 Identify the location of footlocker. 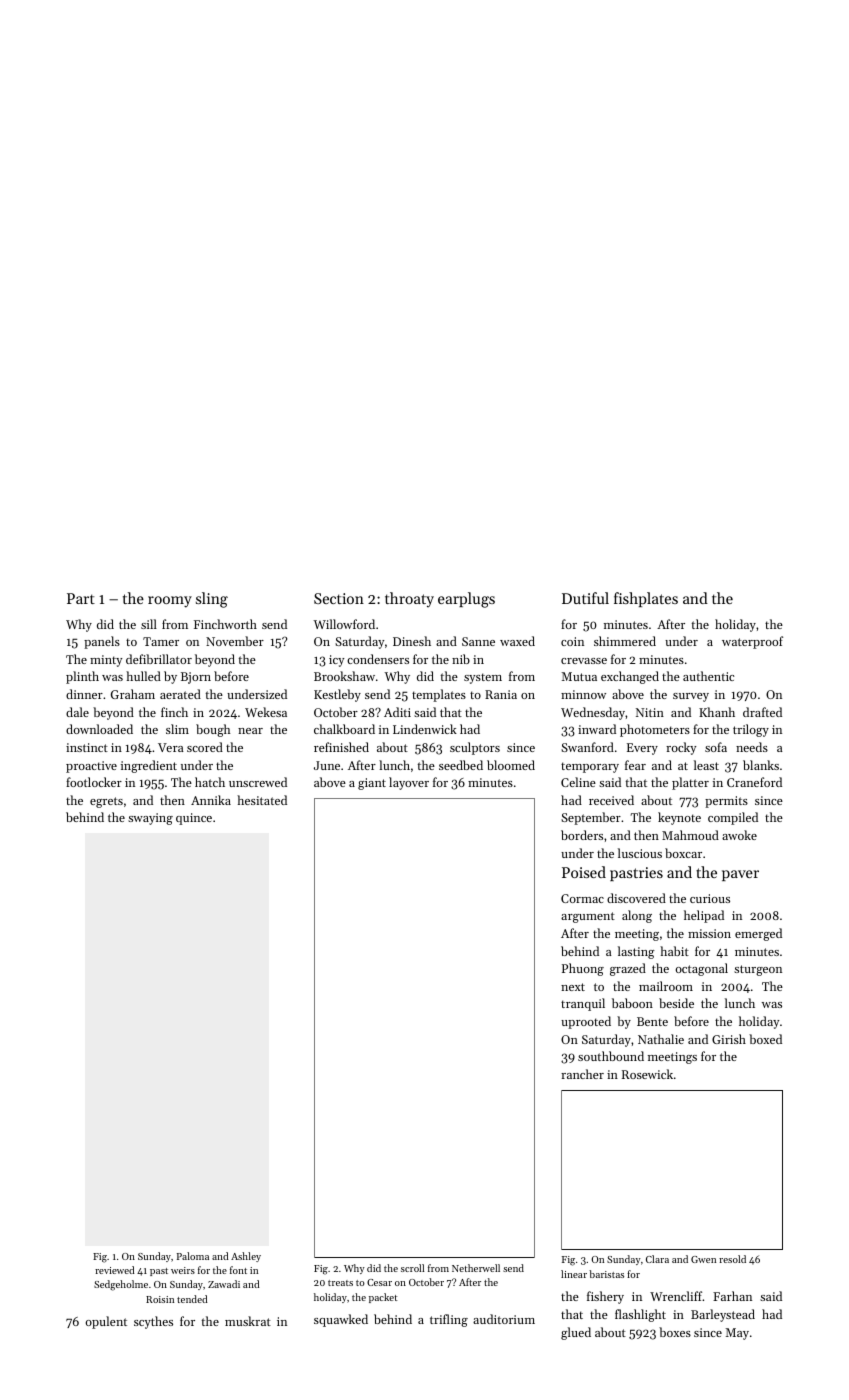
(94, 782).
